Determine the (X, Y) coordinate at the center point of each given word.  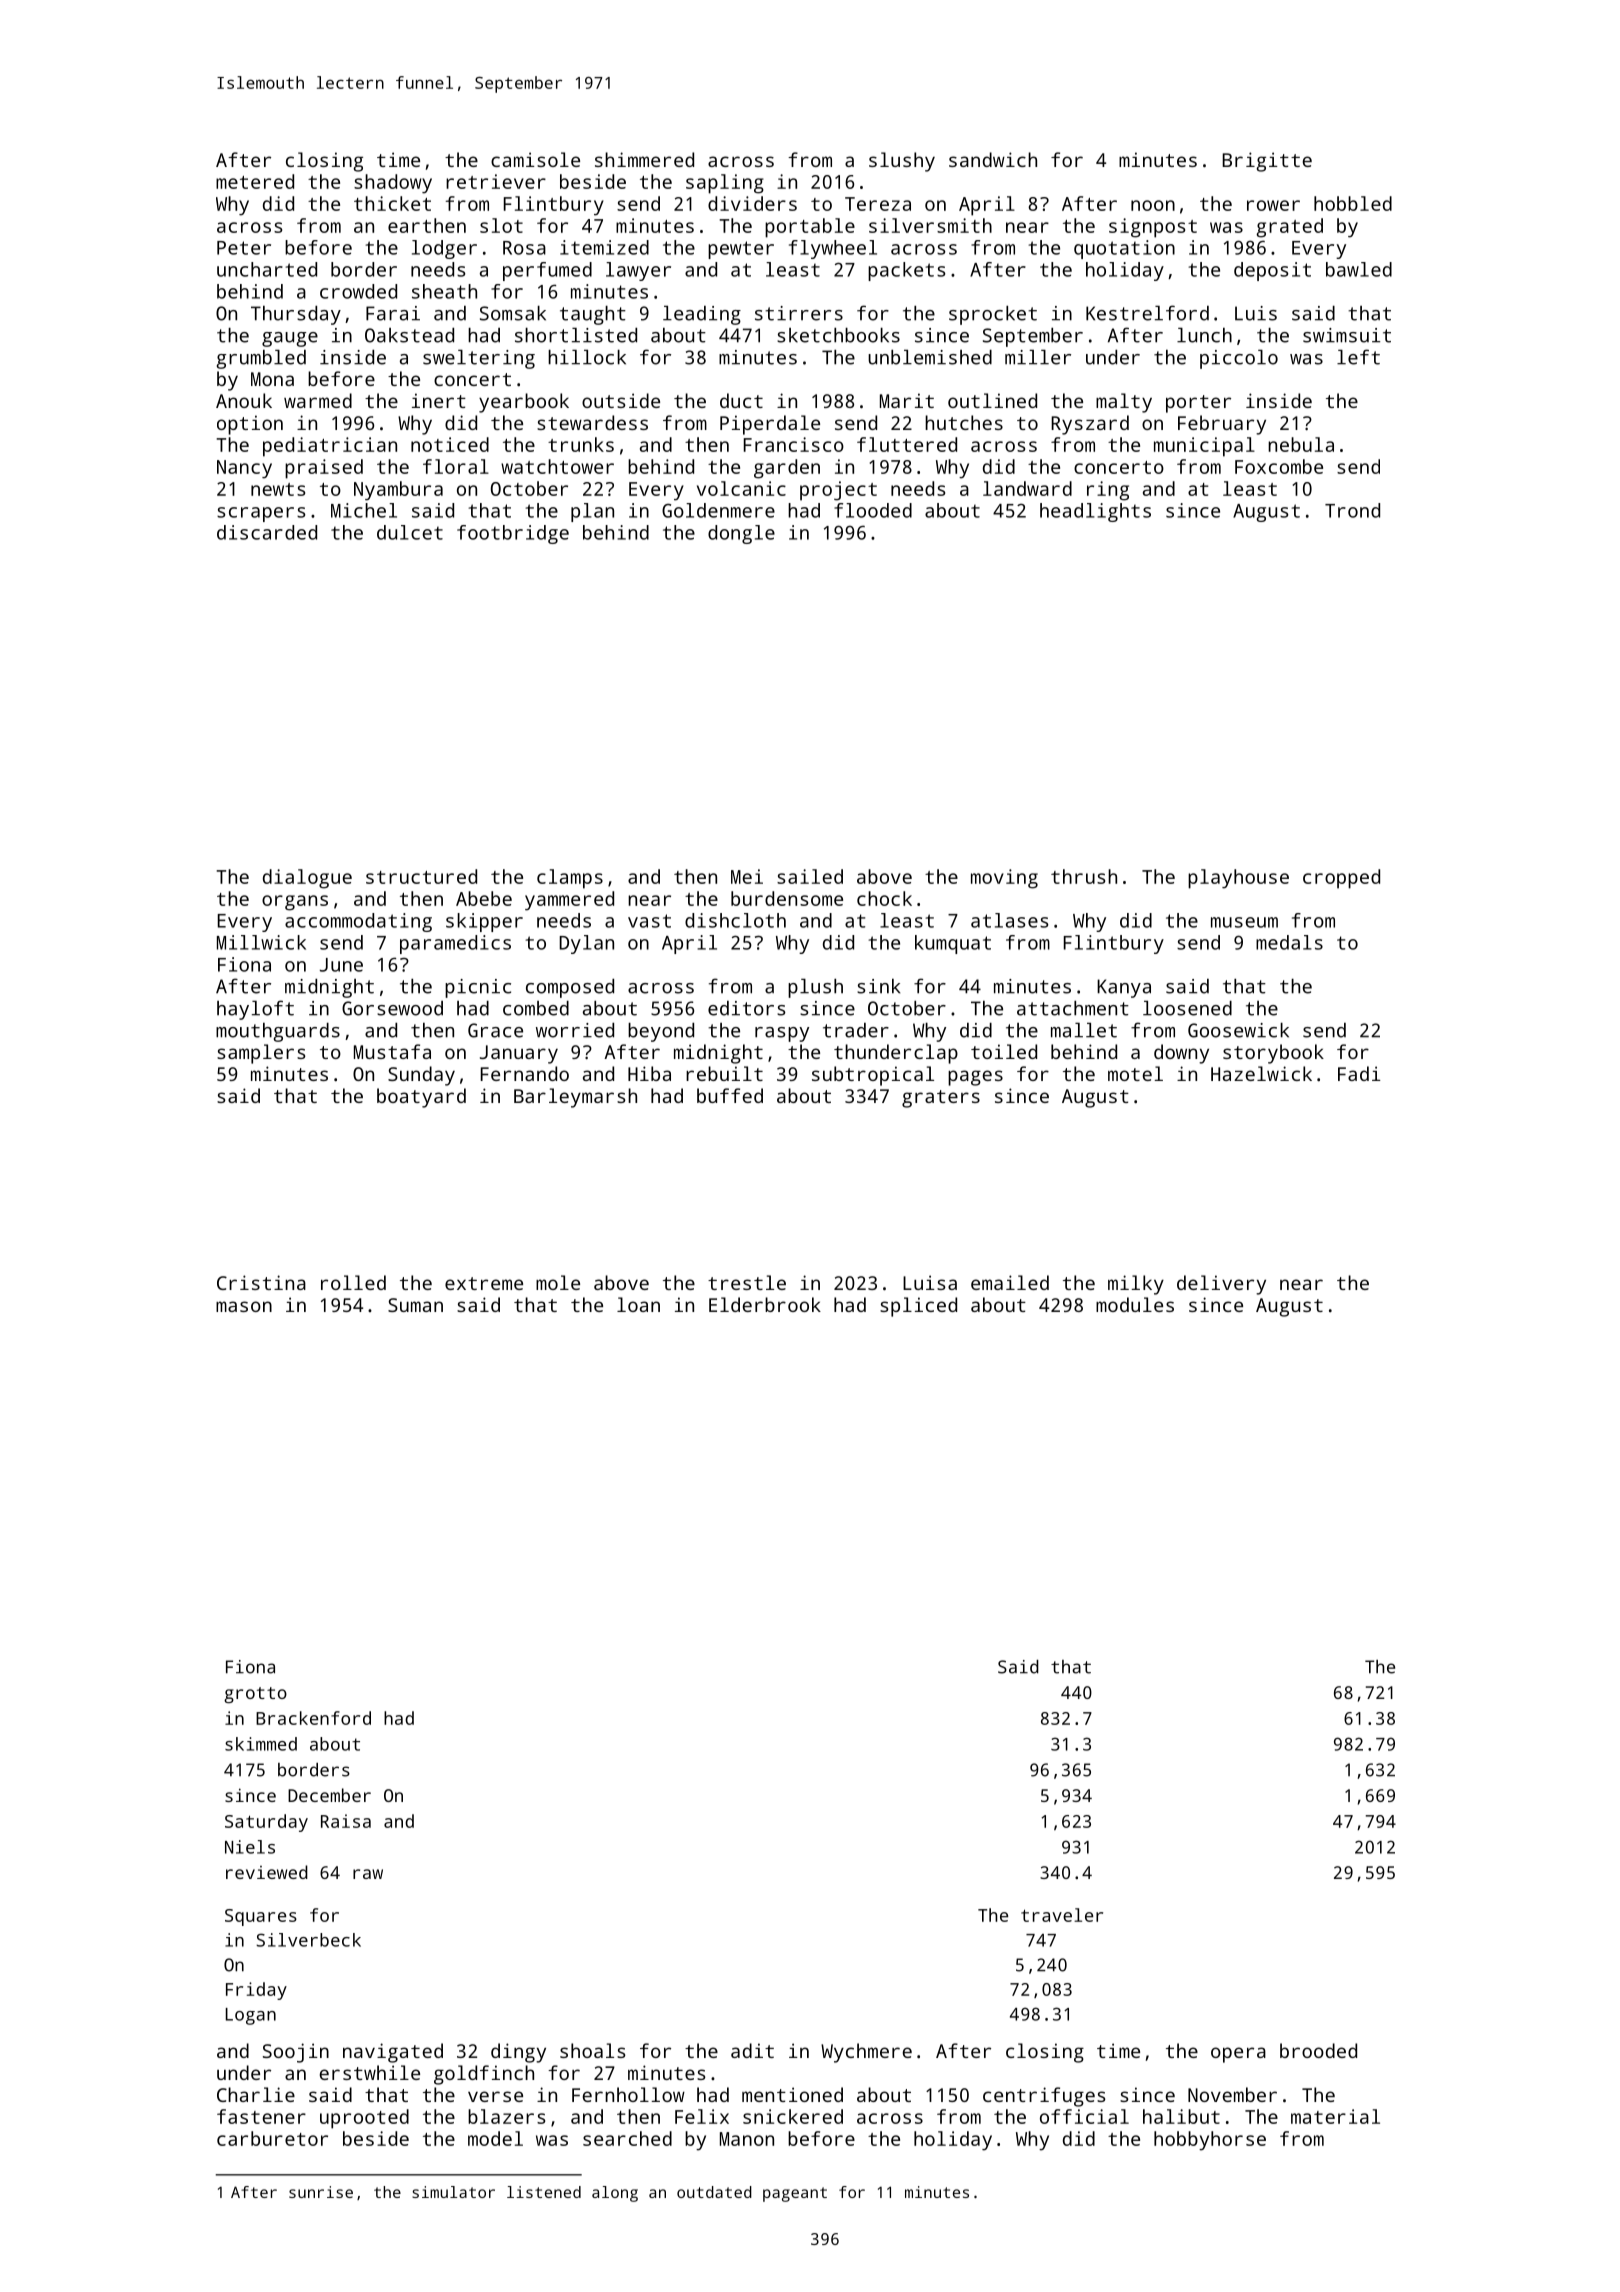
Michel (364, 510)
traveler (1062, 1915)
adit (752, 2050)
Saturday (266, 1823)
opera (1238, 2055)
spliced (918, 1307)
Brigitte (1267, 162)
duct (741, 400)
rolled (353, 1282)
